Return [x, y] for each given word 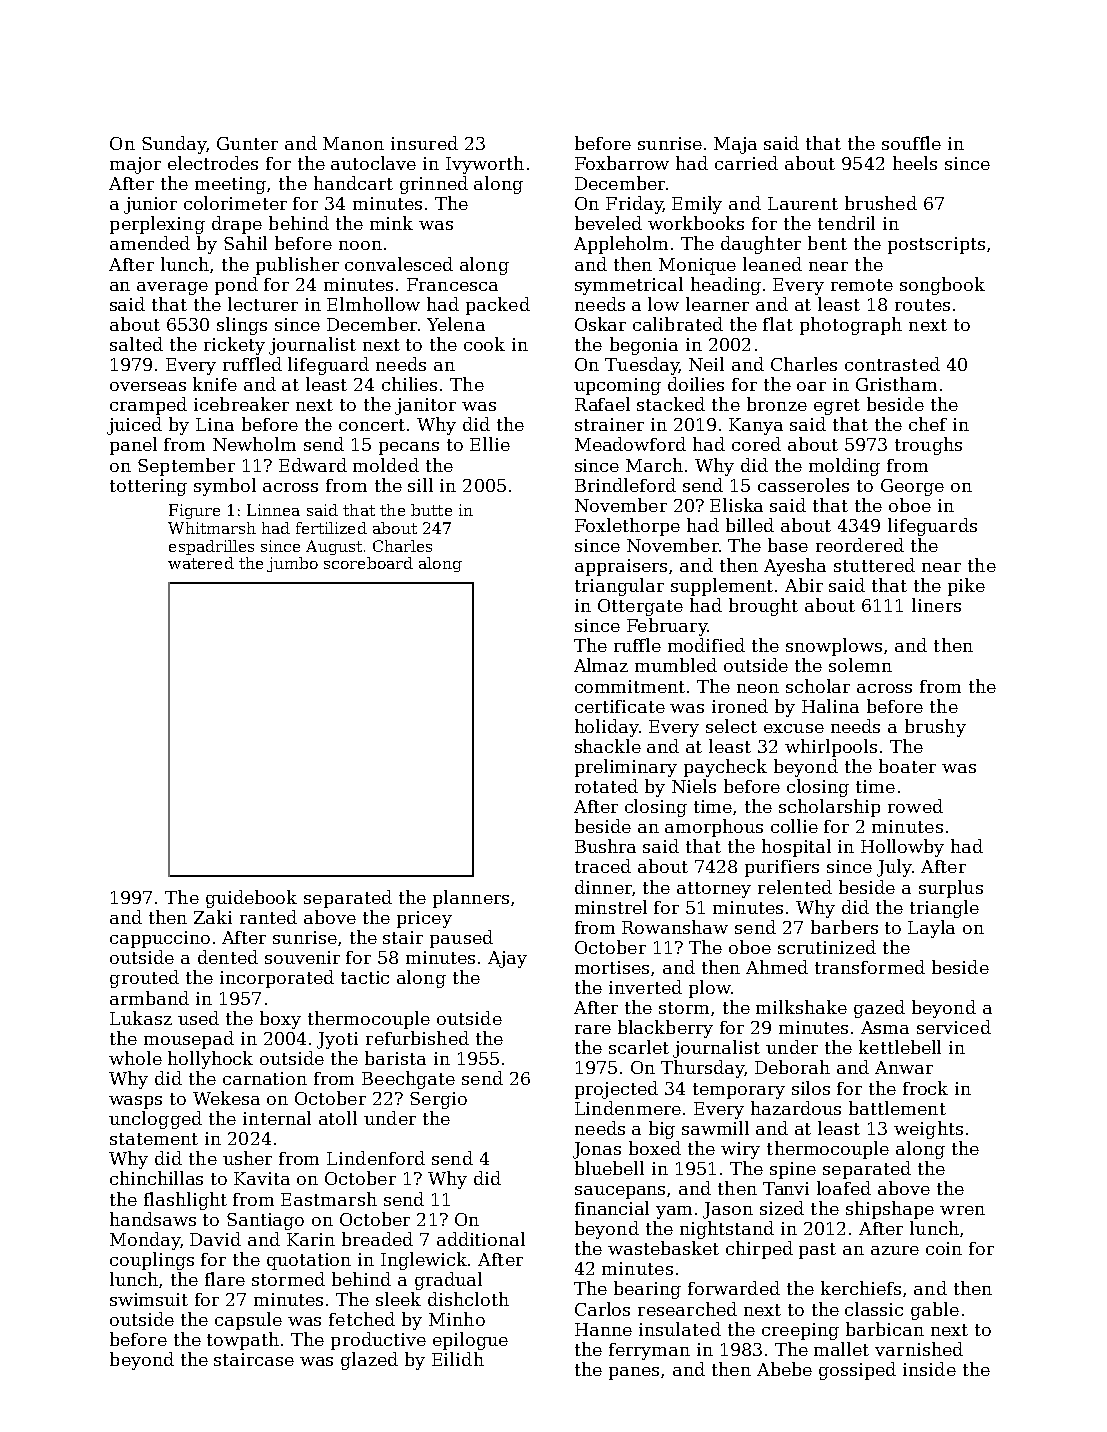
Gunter [247, 143]
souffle [911, 143]
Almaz [601, 665]
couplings [152, 1261]
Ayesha [795, 567]
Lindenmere [628, 1108]
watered [201, 563]
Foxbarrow [622, 163]
